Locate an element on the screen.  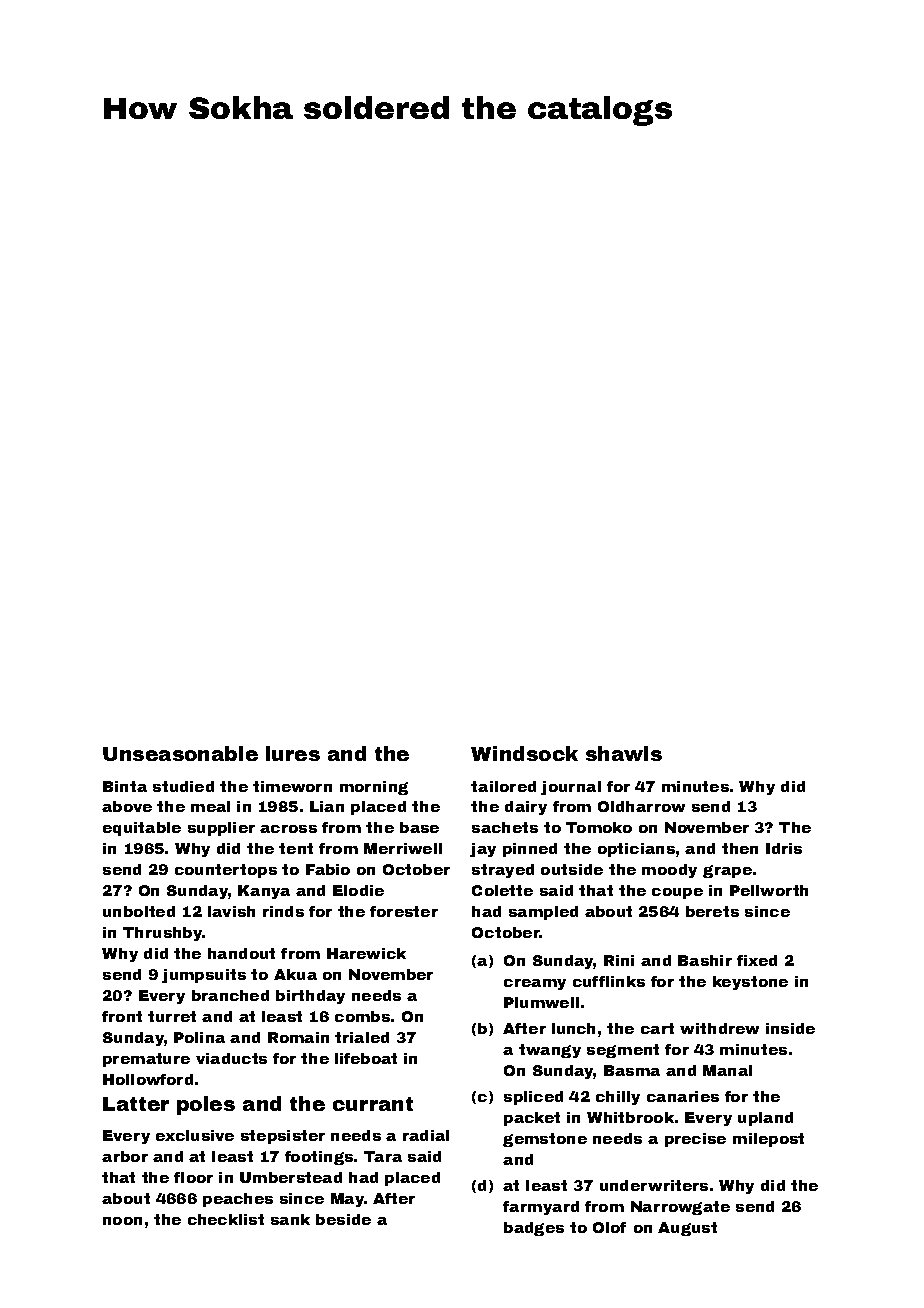
Whitbrook is located at coordinates (630, 1117).
